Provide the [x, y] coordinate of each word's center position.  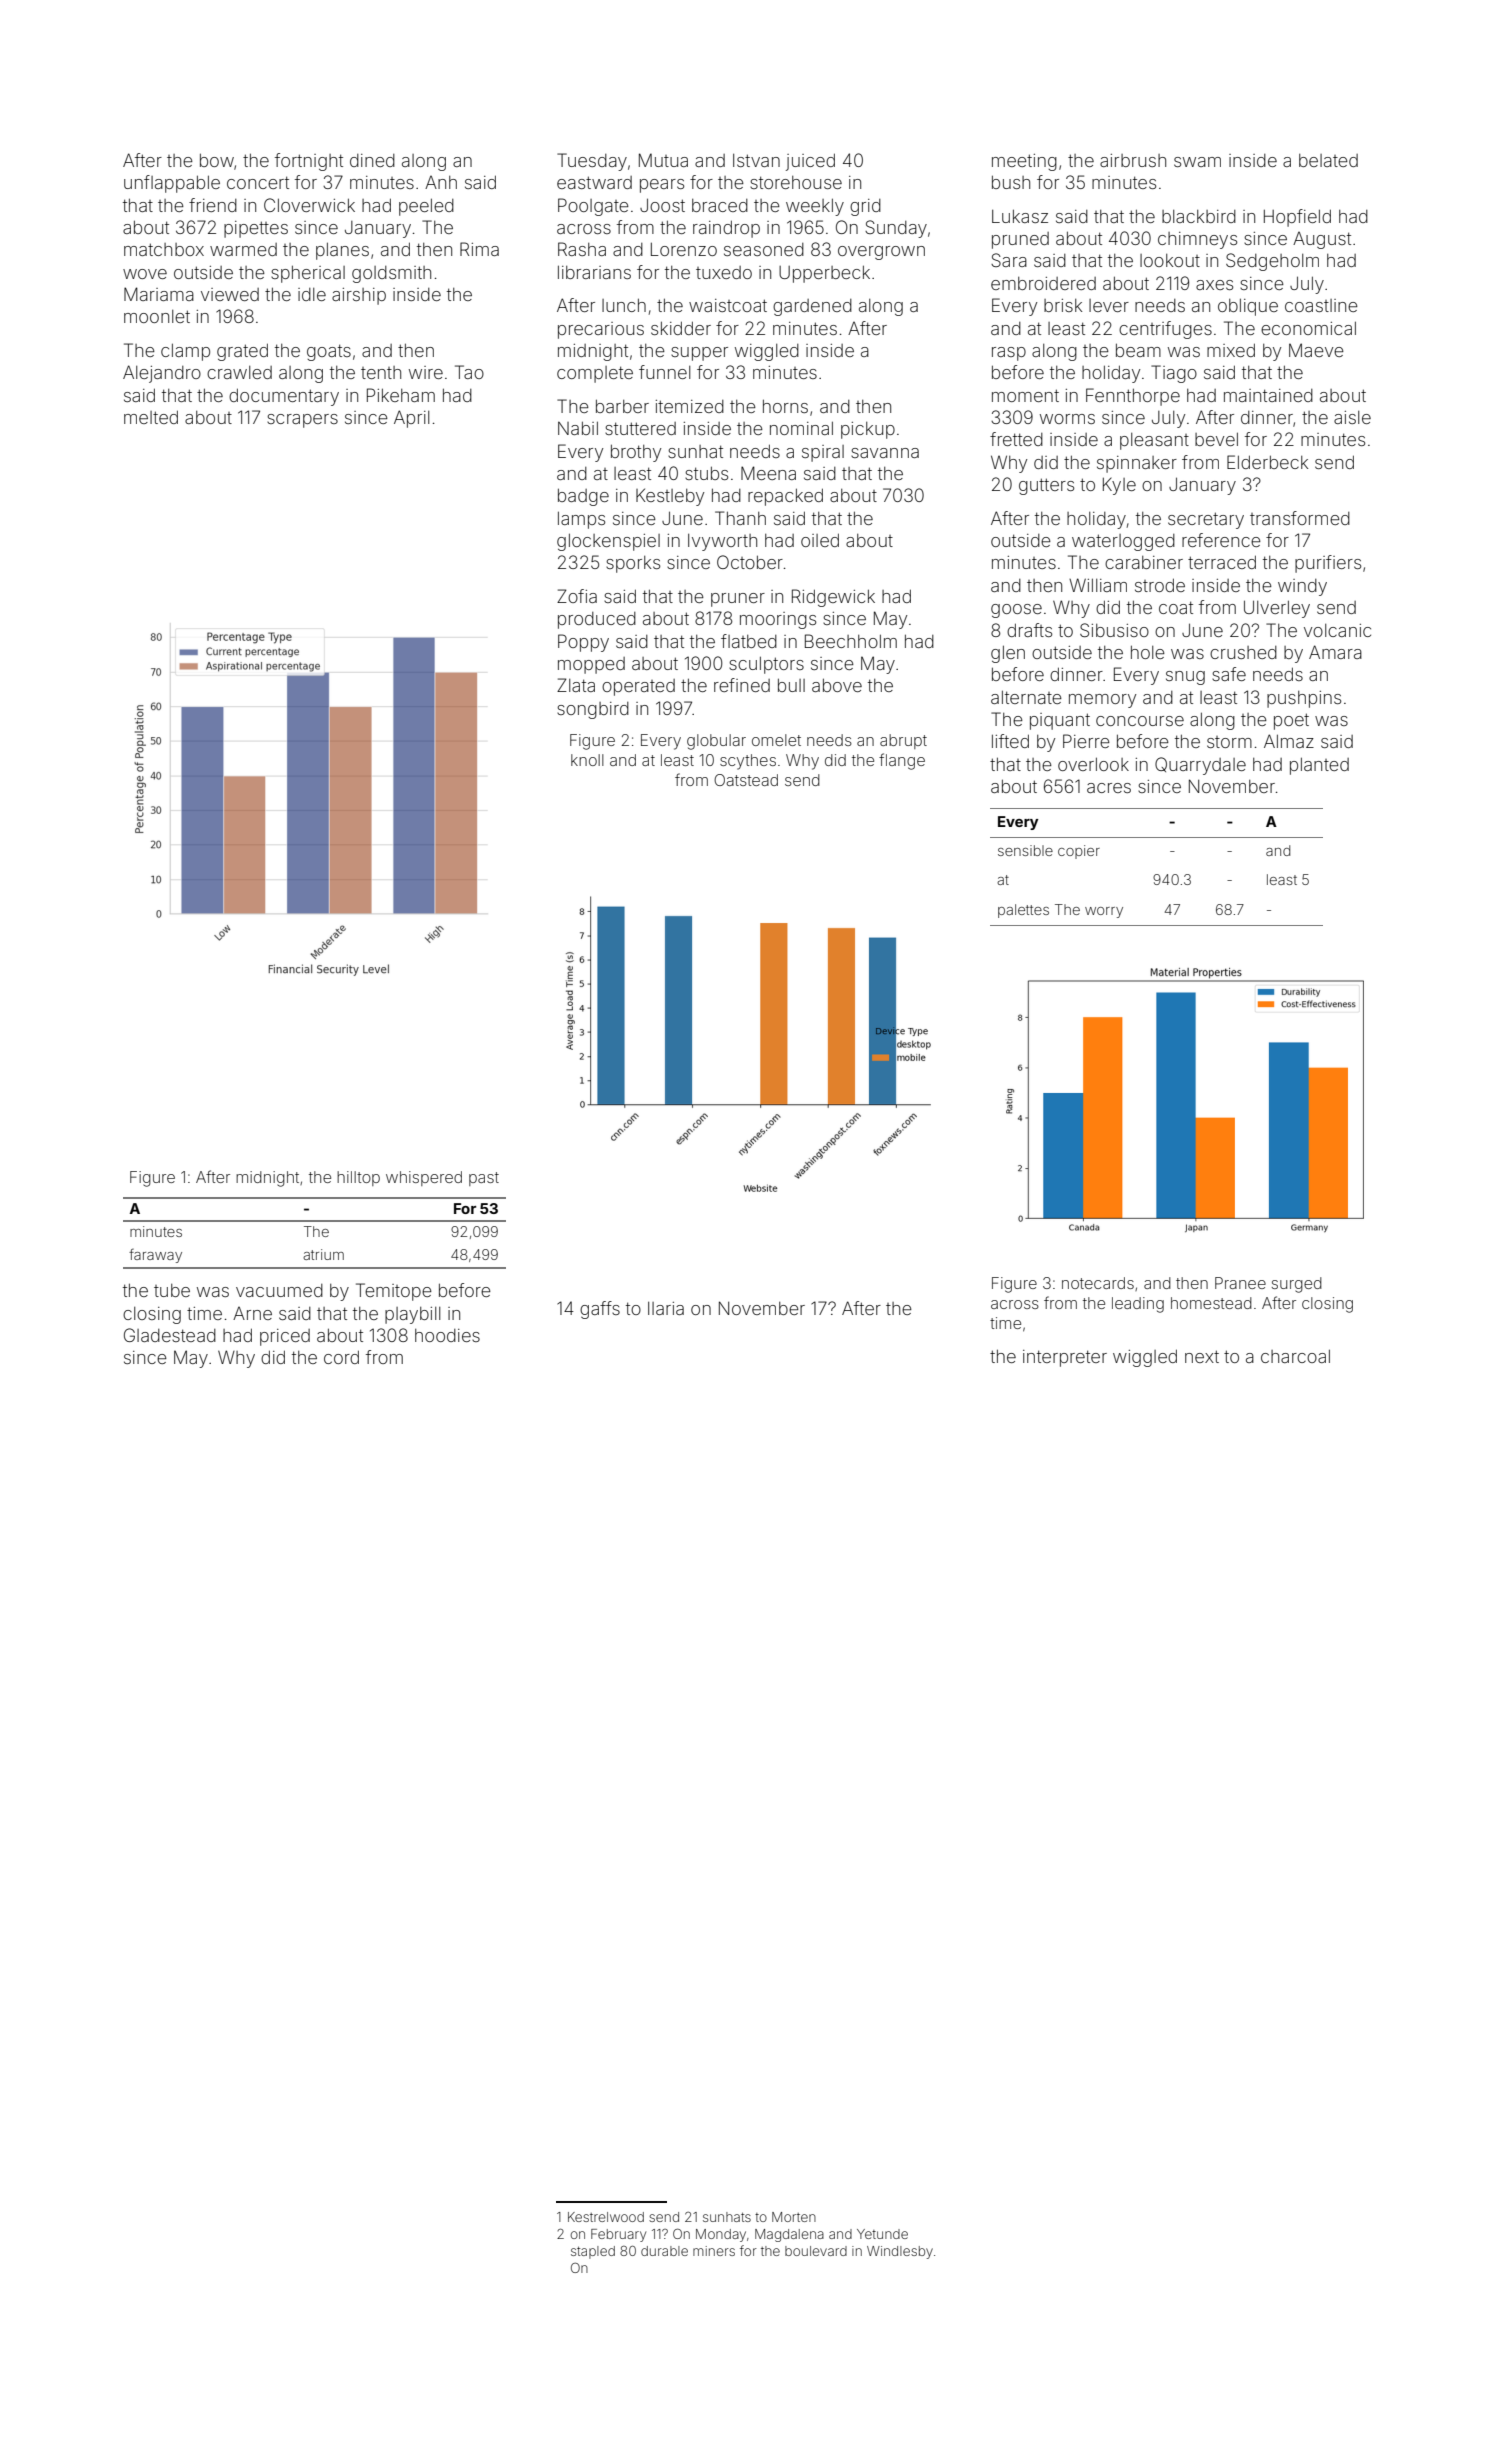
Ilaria [666, 1308]
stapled [593, 2252]
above [837, 685]
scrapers [302, 421]
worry [1104, 912]
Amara [1335, 652]
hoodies [447, 1335]
